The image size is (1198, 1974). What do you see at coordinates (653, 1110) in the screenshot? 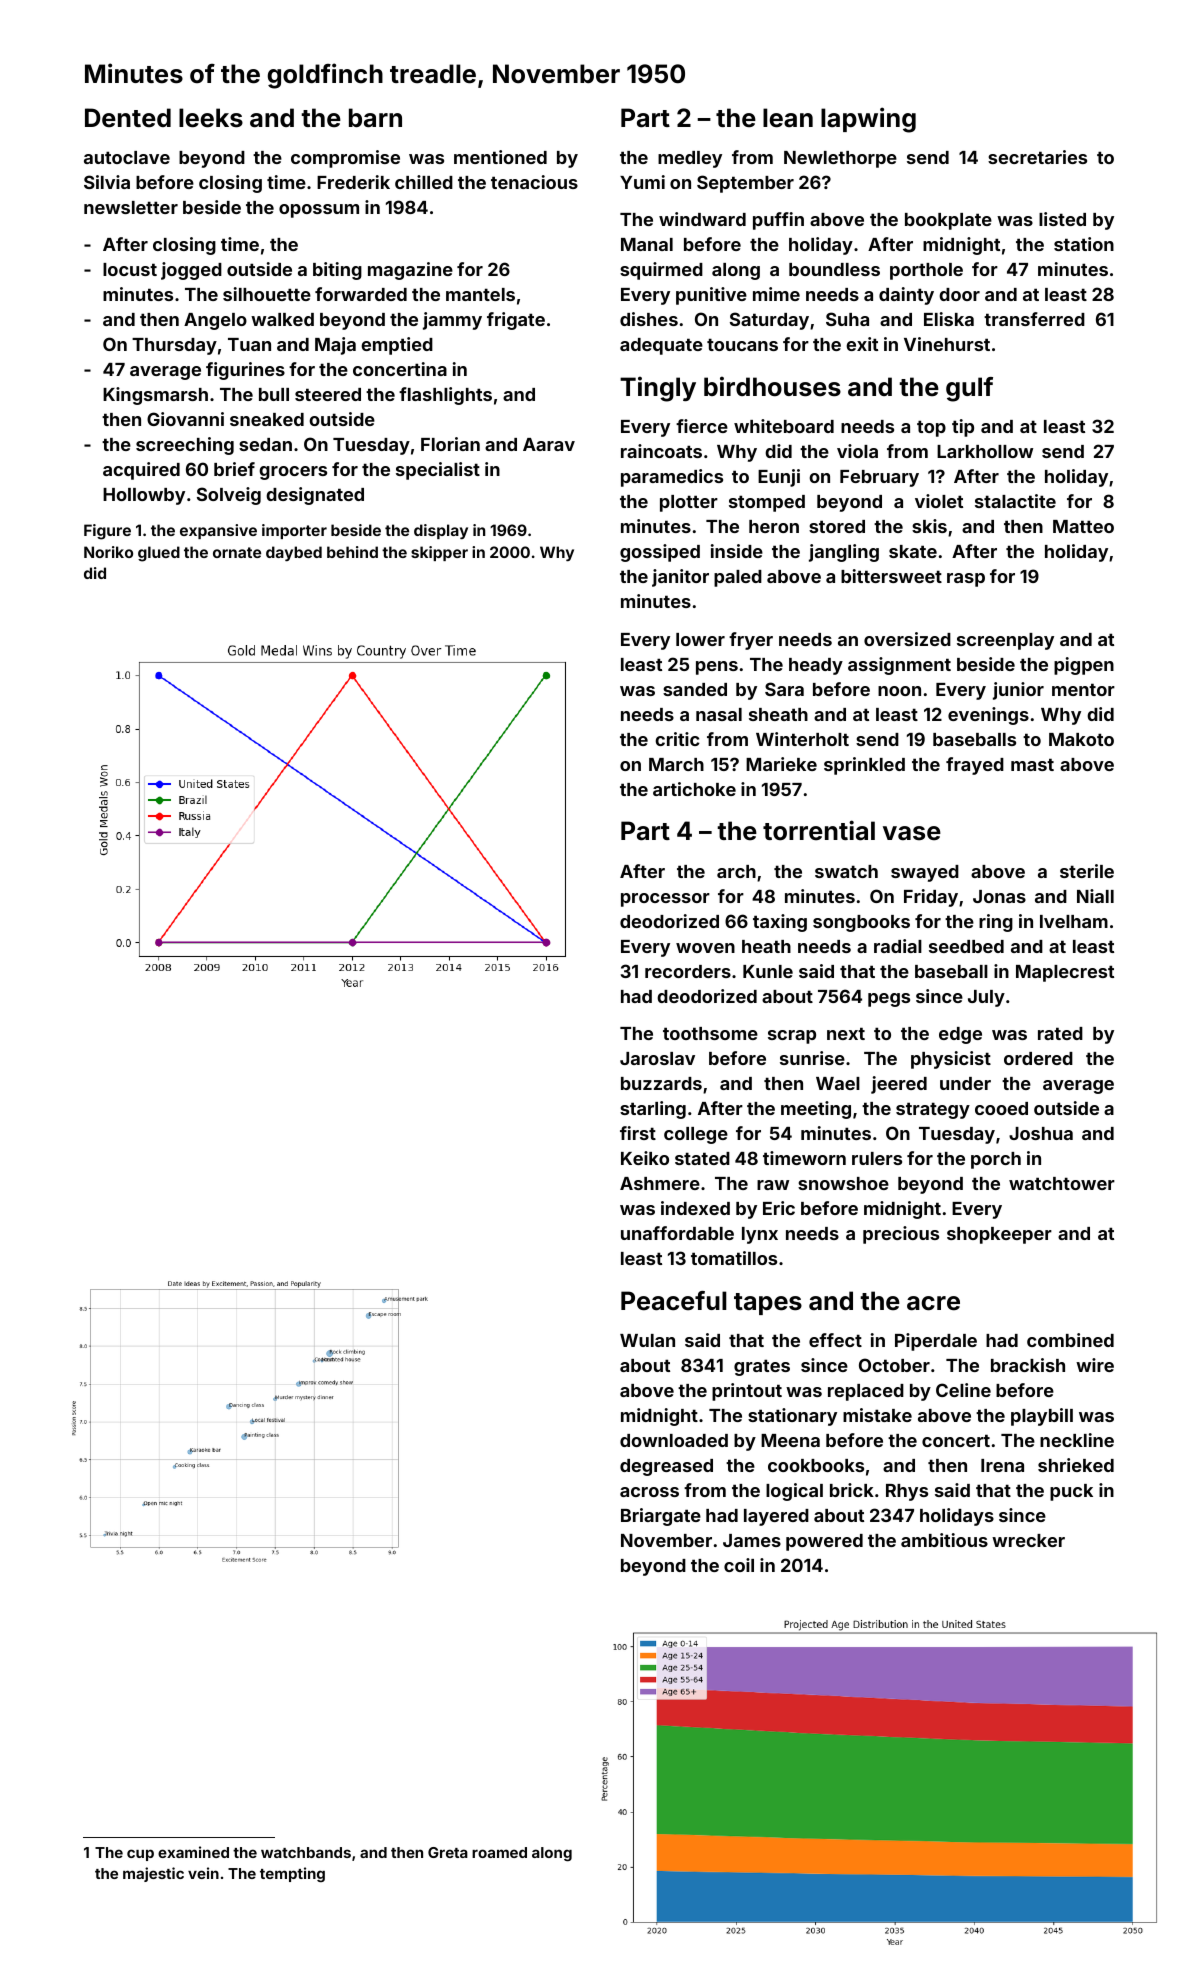
I see `starling` at bounding box center [653, 1110].
